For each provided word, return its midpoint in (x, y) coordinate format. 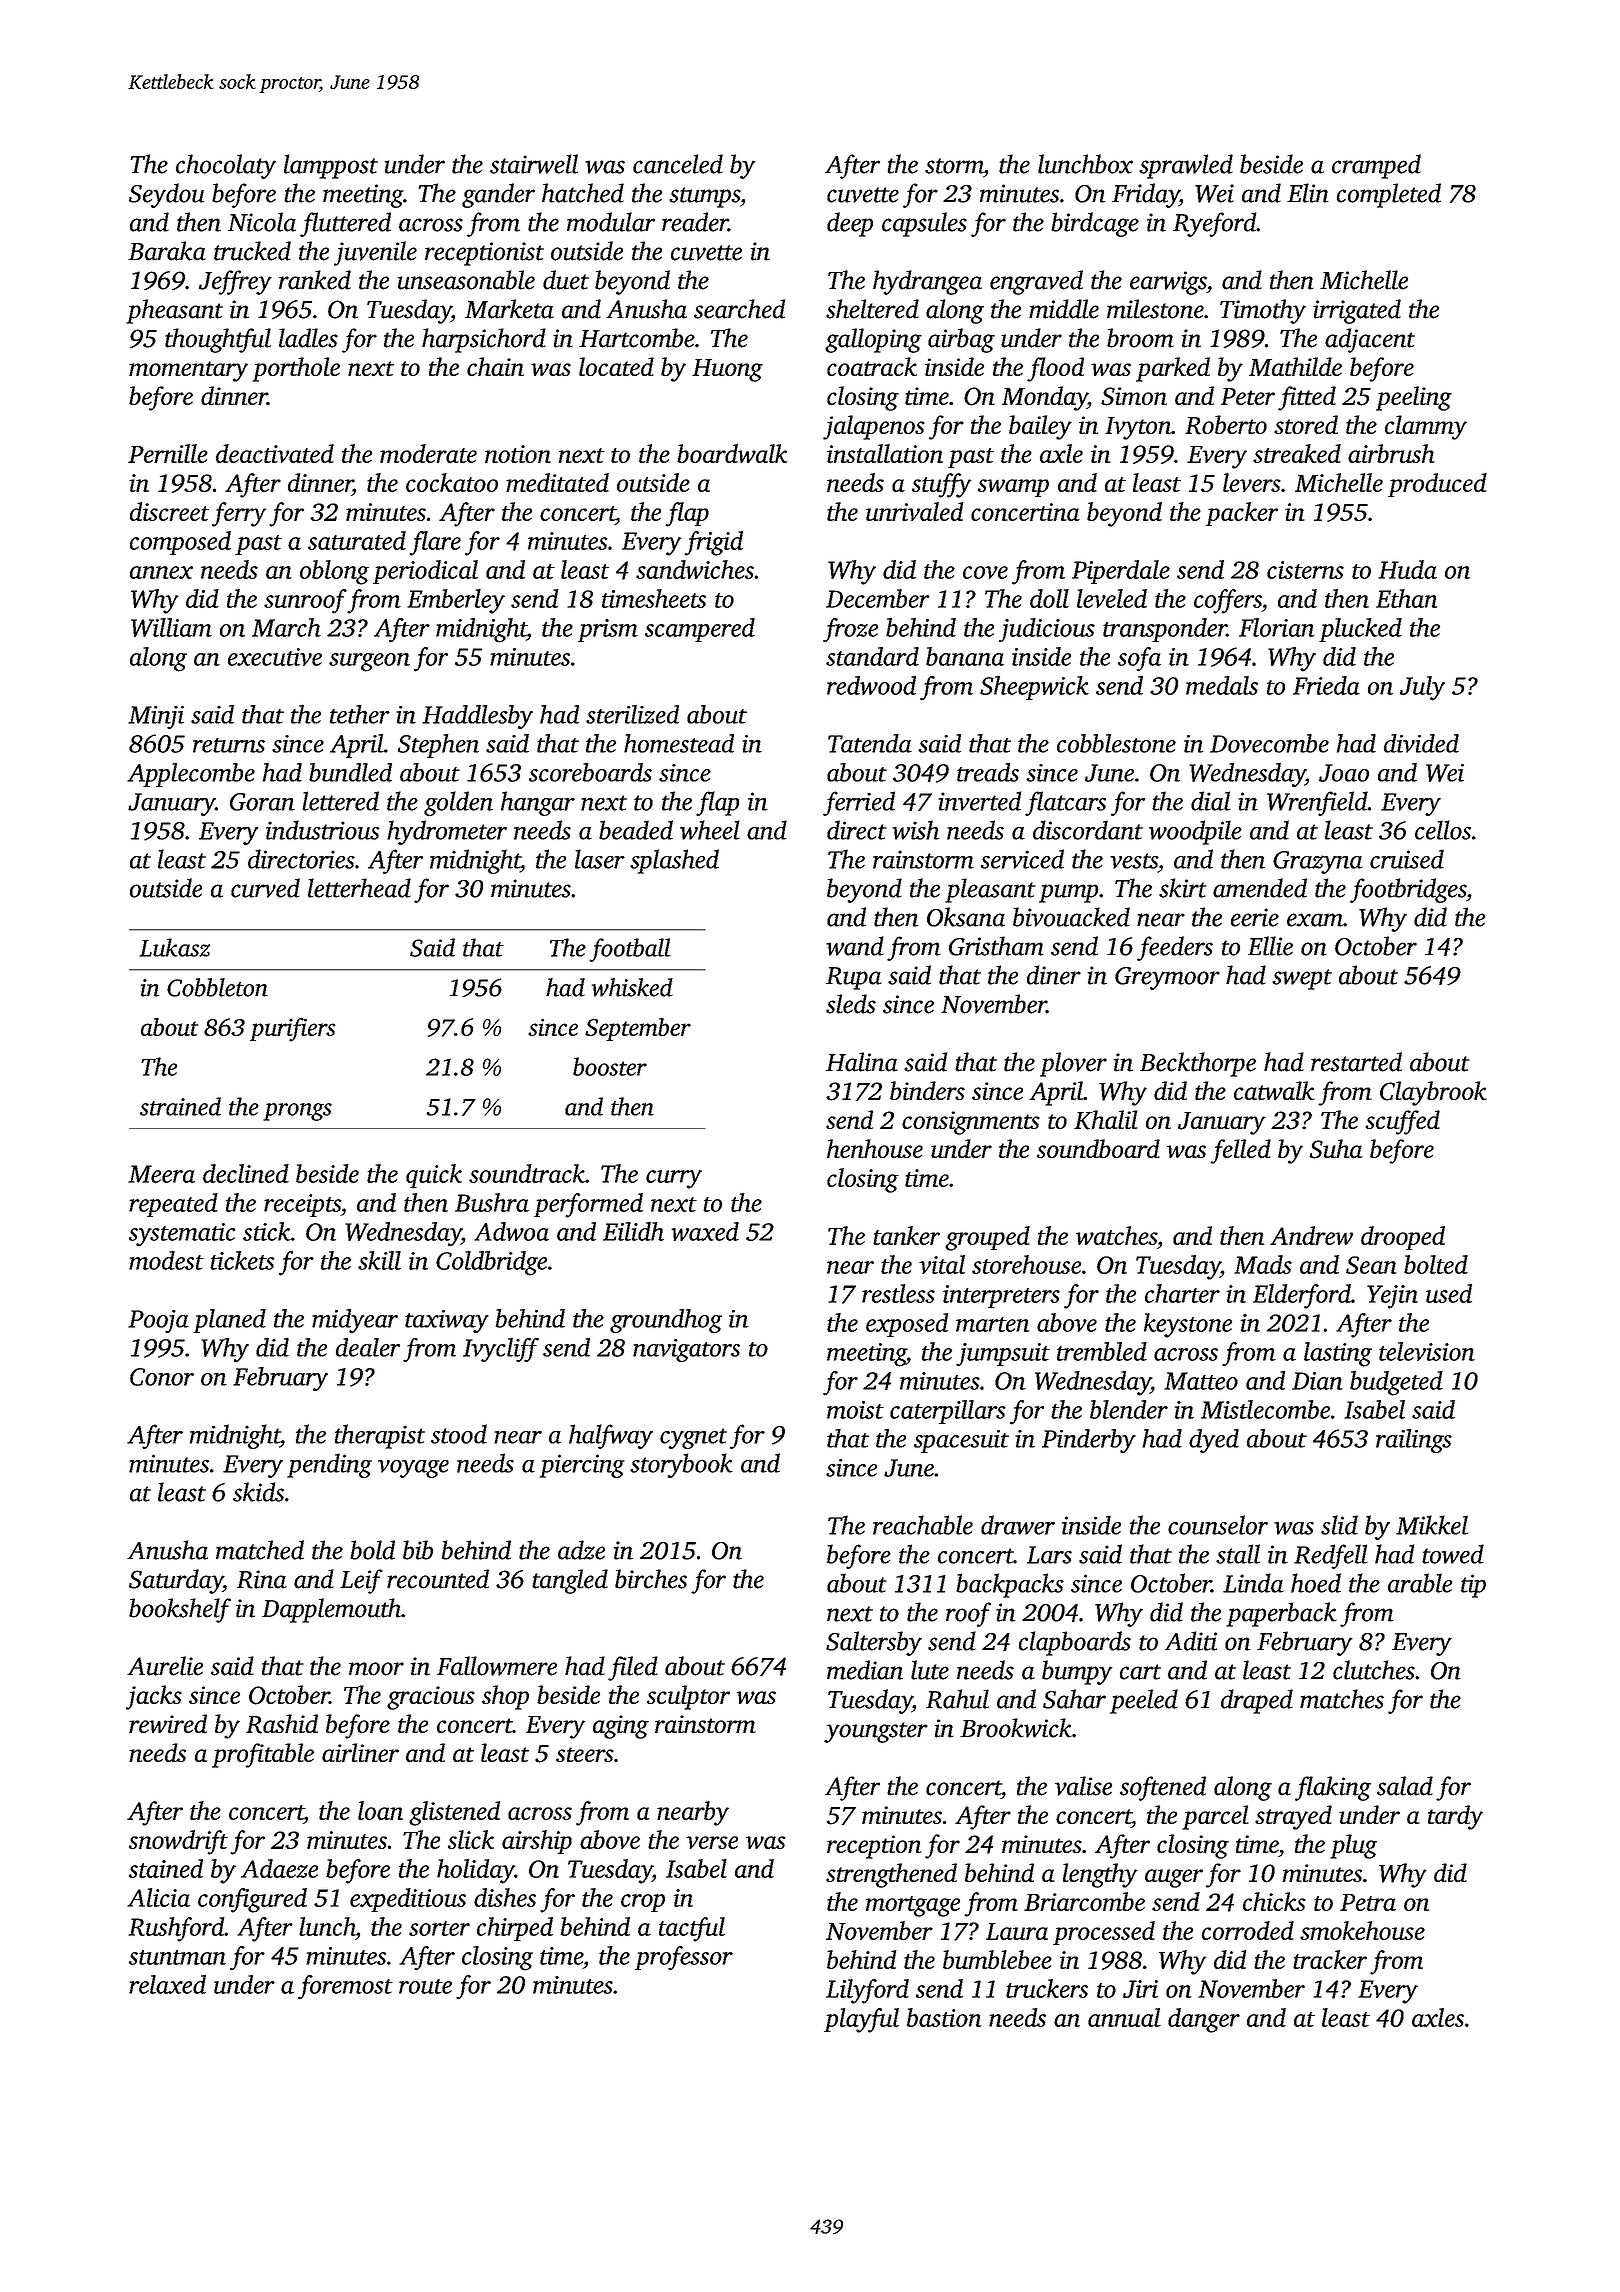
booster (610, 1066)
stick (267, 1231)
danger (1204, 2020)
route (425, 1986)
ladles (308, 338)
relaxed (167, 1984)
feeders (1175, 948)
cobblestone (1116, 743)
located (616, 366)
